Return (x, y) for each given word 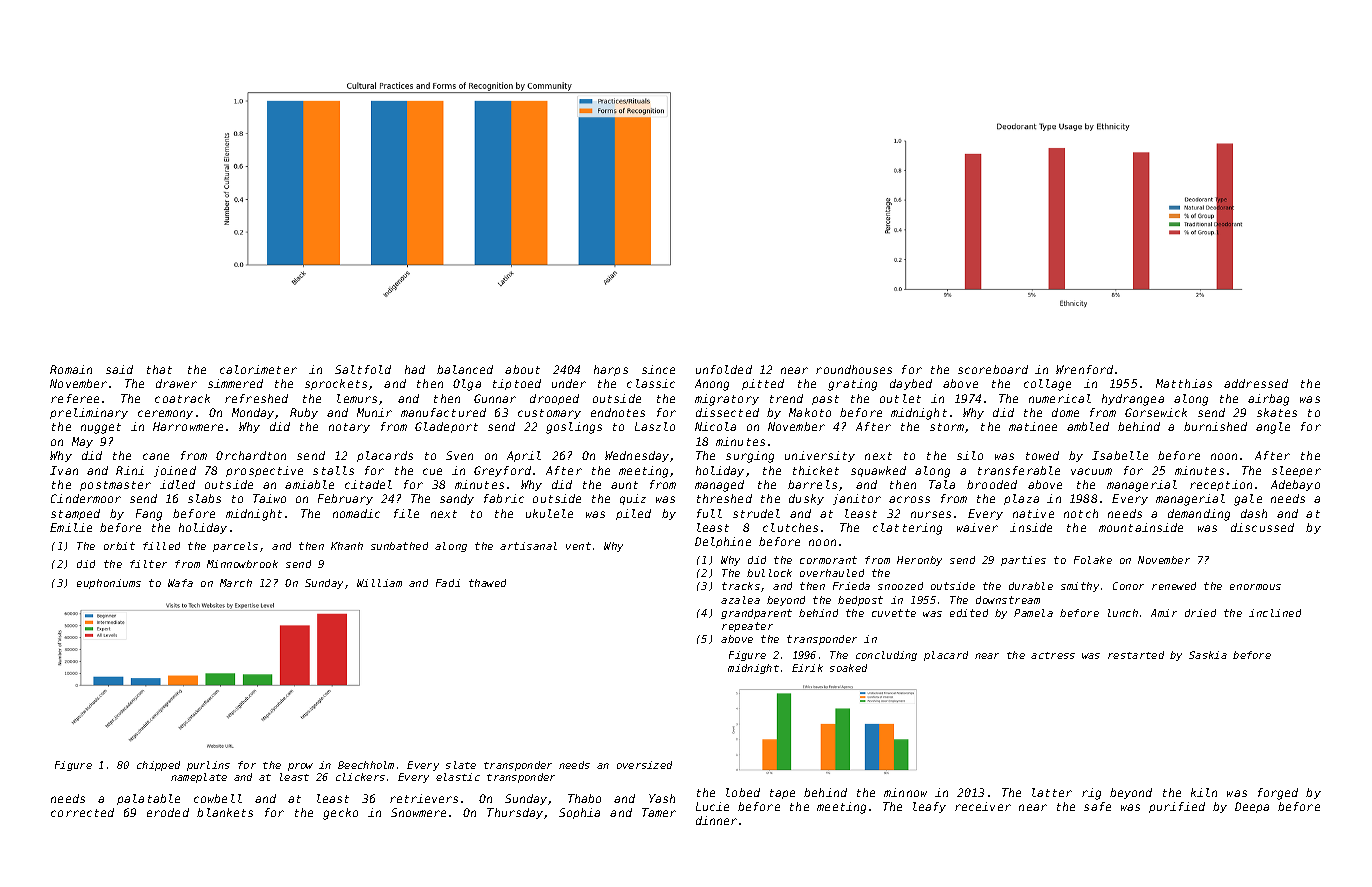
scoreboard (993, 369)
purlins (208, 766)
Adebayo (1295, 485)
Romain (71, 369)
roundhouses (854, 369)
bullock (769, 573)
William (379, 583)
